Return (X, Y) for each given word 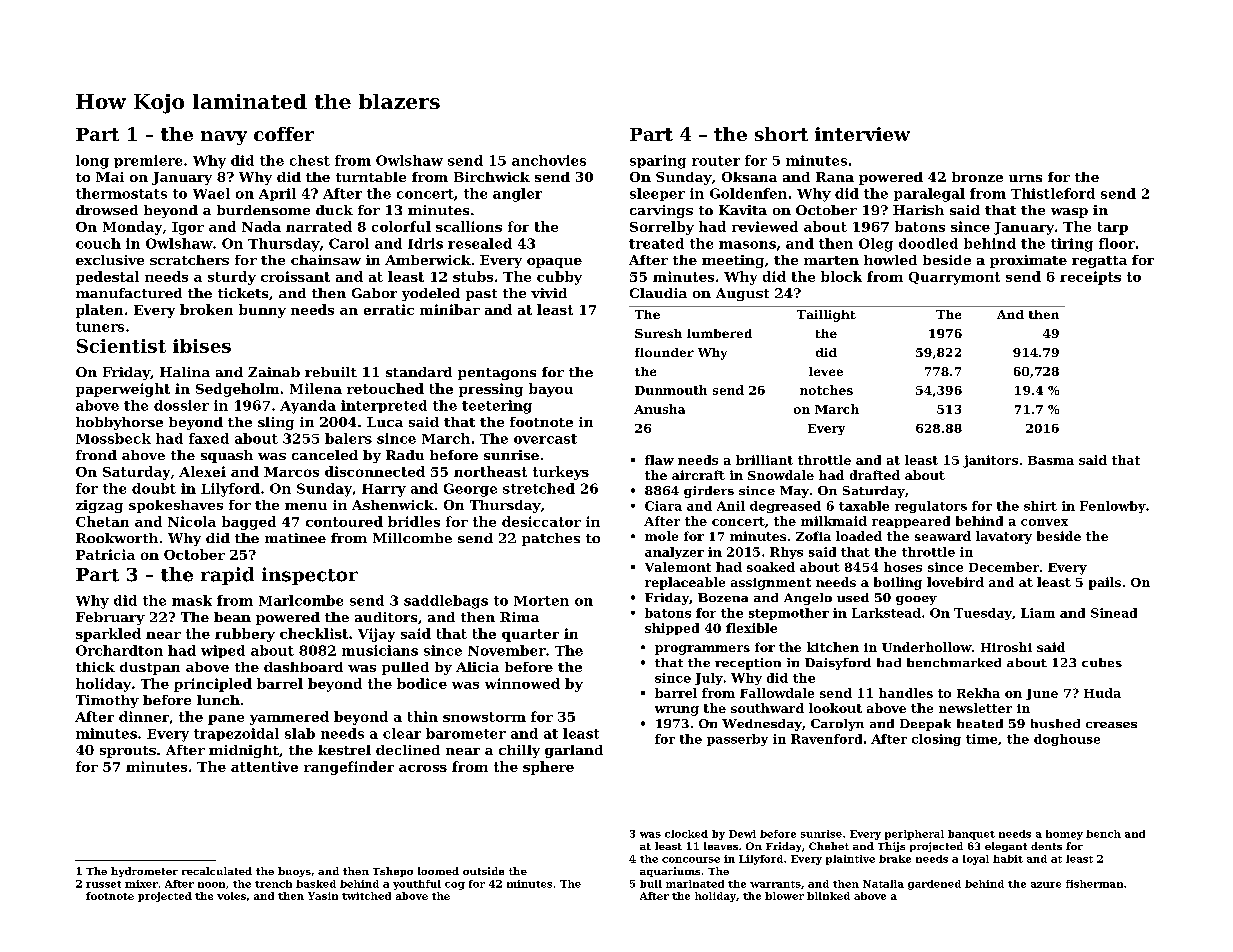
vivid (549, 293)
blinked (828, 896)
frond (96, 455)
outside (483, 871)
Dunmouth (671, 390)
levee (826, 371)
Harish (918, 210)
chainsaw (326, 260)
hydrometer (144, 872)
